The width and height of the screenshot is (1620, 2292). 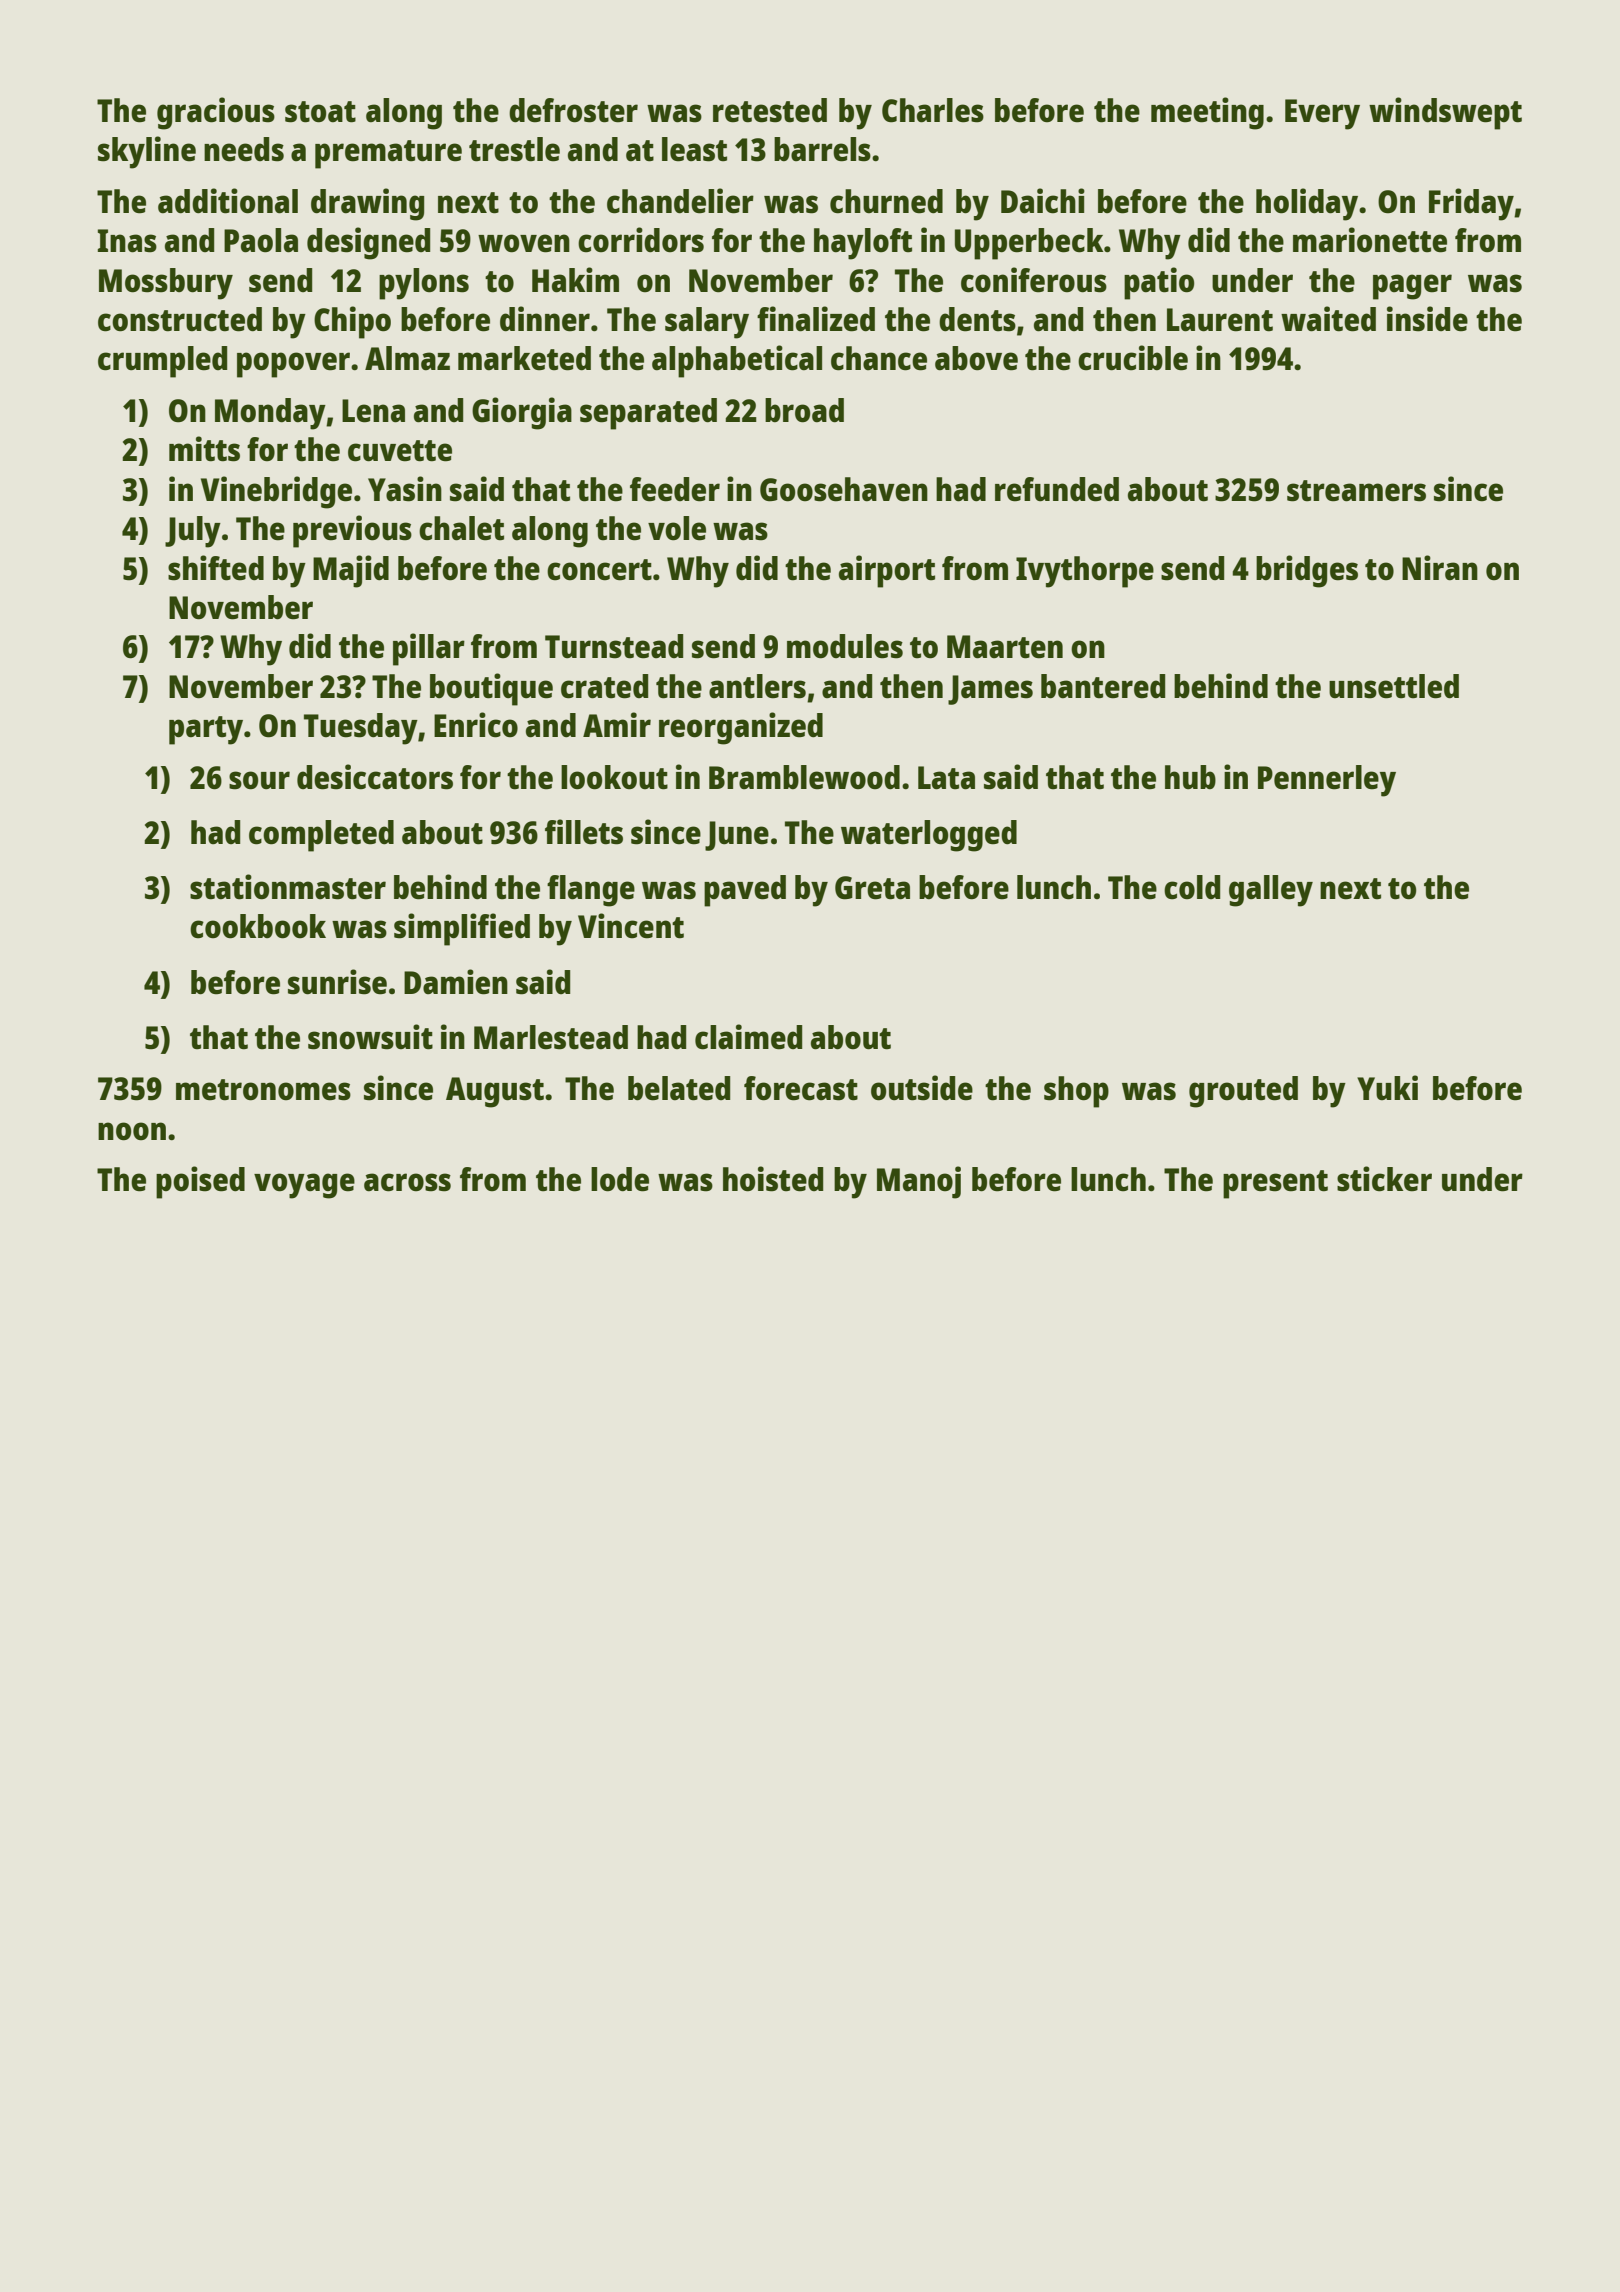 I want to click on Upperbeck, so click(x=1029, y=244).
